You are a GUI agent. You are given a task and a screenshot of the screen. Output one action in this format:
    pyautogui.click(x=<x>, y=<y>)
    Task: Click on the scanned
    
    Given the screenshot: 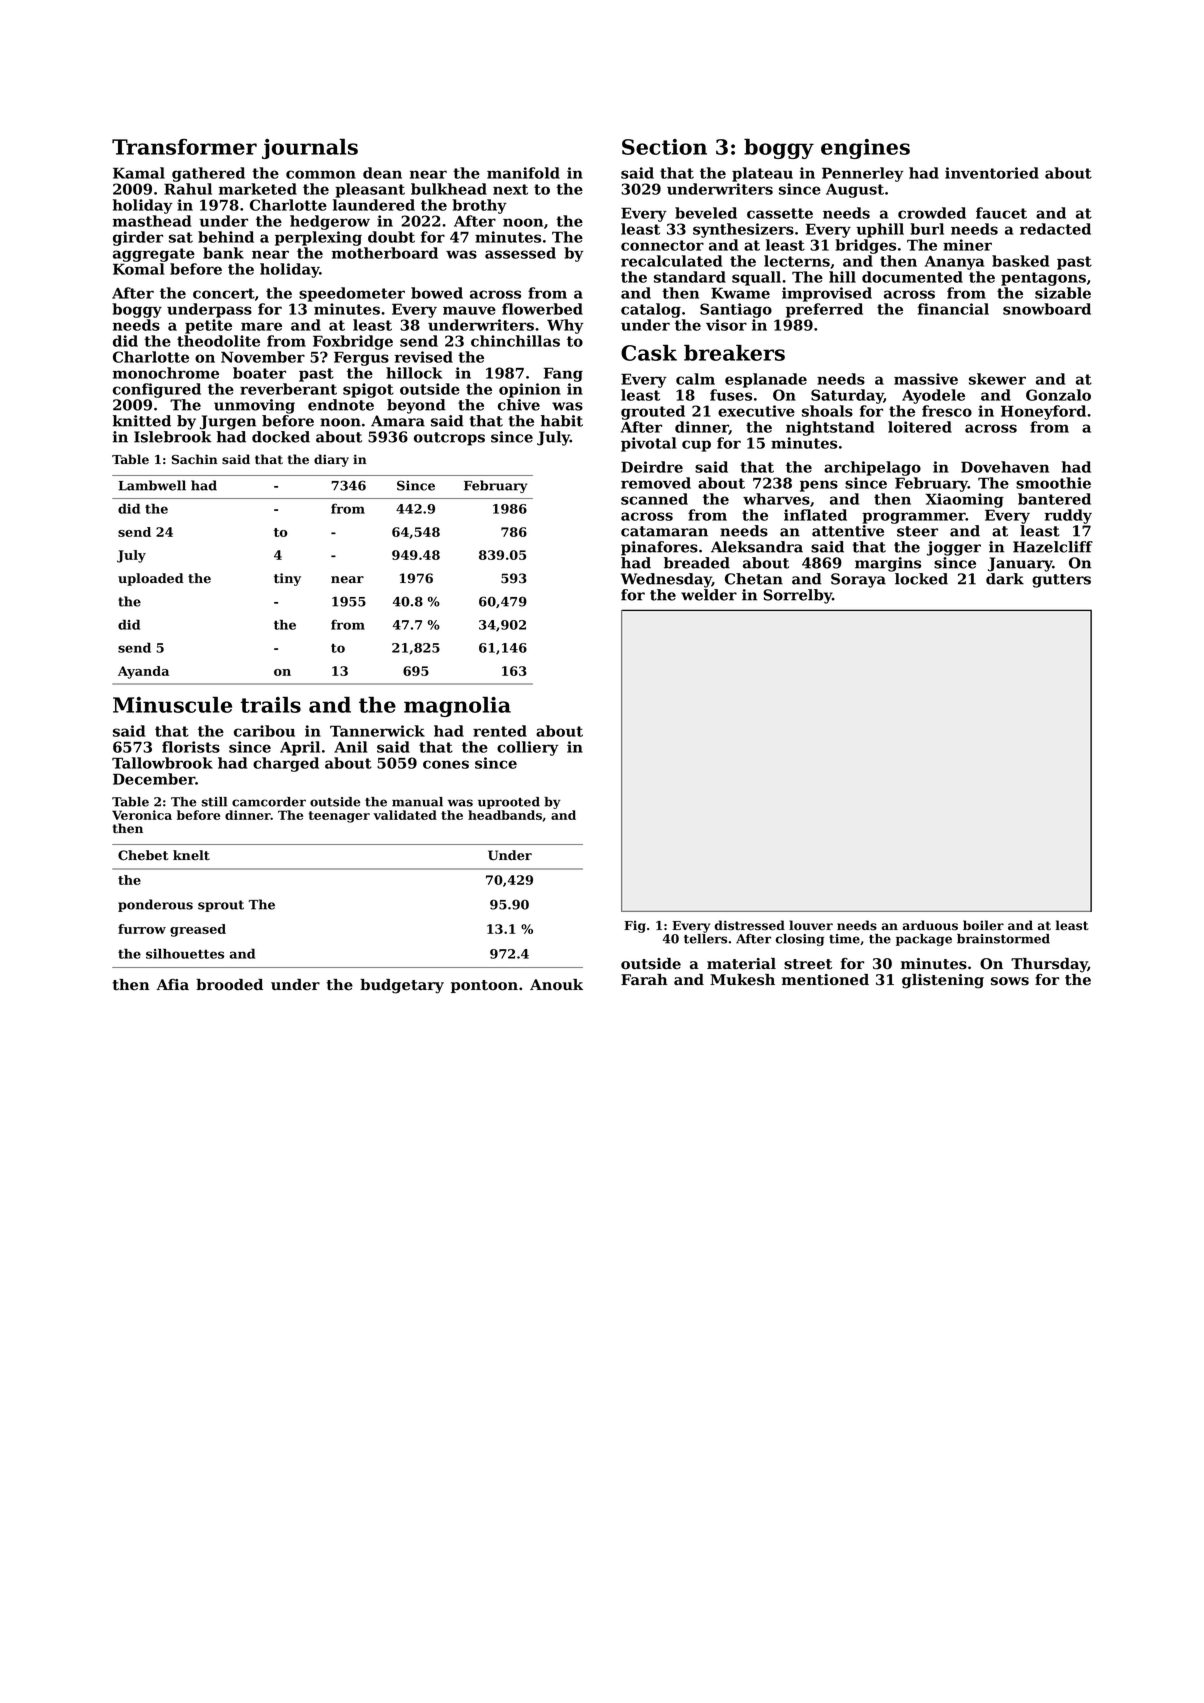 What is the action you would take?
    pyautogui.click(x=654, y=499)
